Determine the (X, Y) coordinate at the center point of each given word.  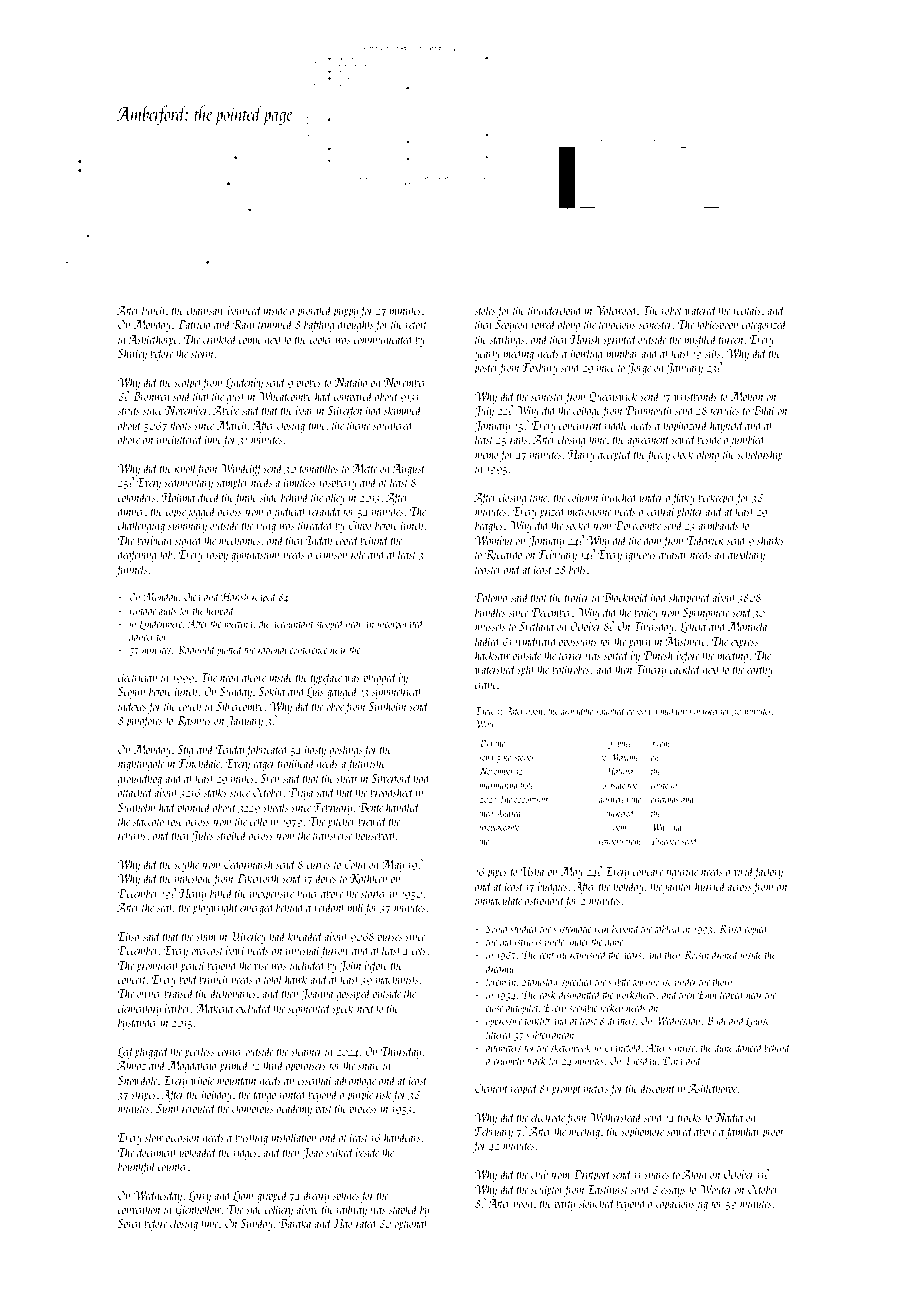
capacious (675, 1205)
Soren (129, 1223)
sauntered (393, 424)
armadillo (577, 710)
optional (411, 1224)
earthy (760, 670)
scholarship (760, 455)
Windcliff (241, 469)
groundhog (140, 779)
